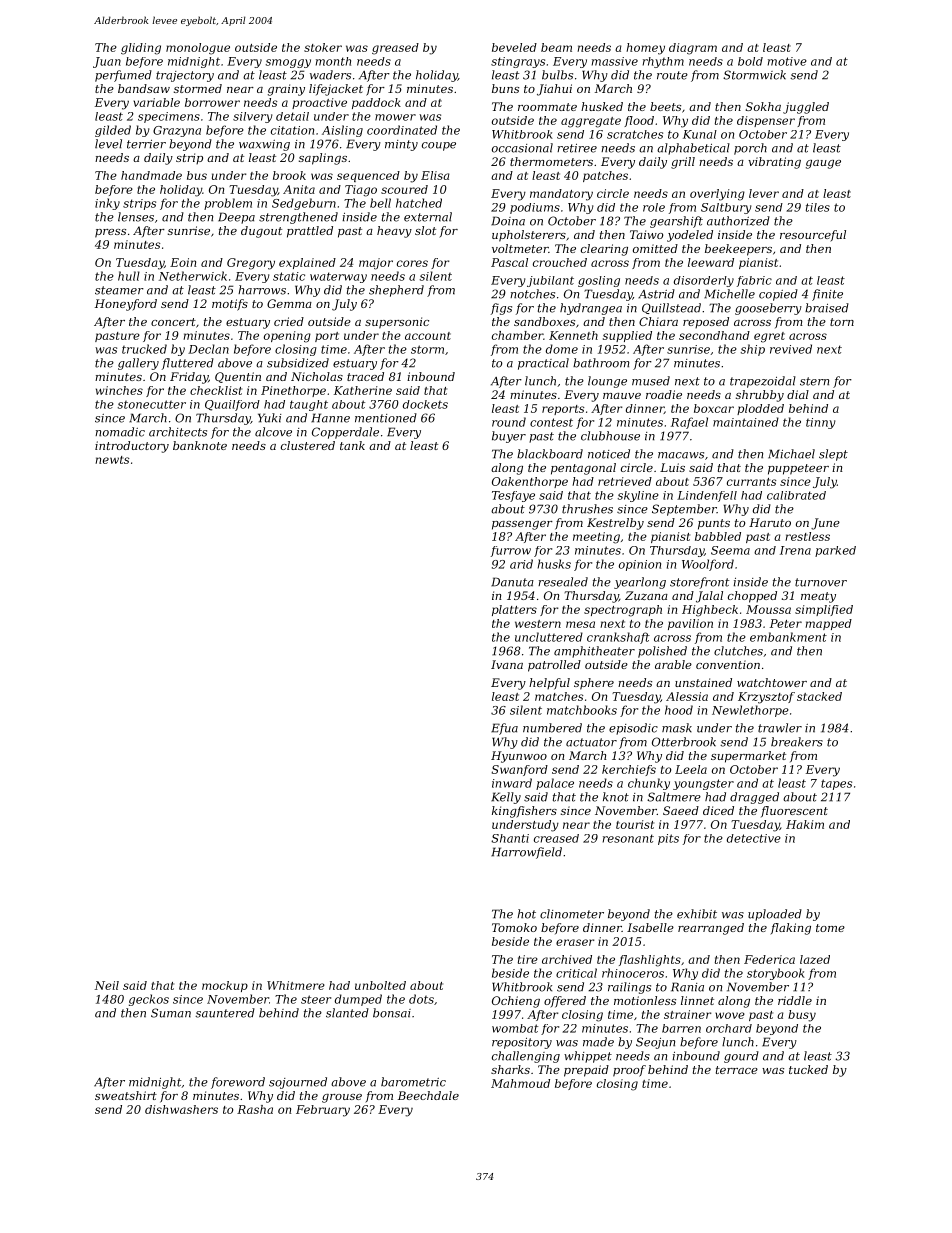 The width and height of the image is (952, 1233). Describe the element at coordinates (376, 264) in the image. I see `major` at that location.
